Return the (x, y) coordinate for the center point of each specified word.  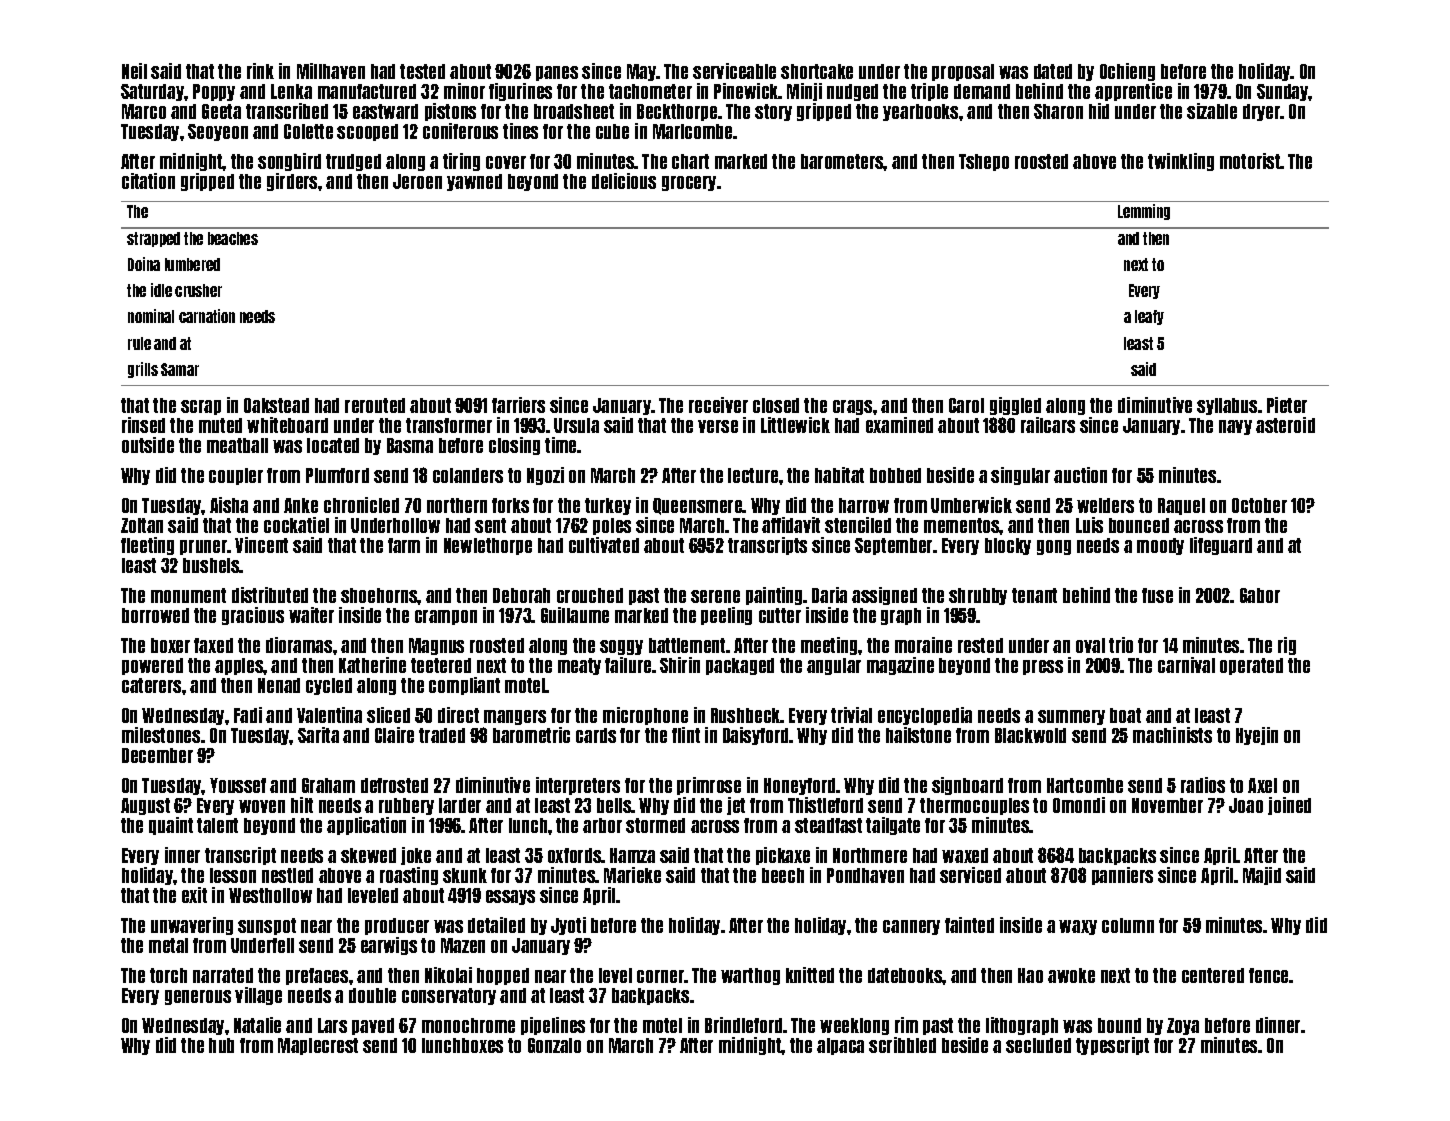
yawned (474, 182)
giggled (1015, 406)
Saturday (153, 92)
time (561, 445)
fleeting (147, 546)
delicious (624, 181)
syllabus (1227, 406)
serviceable (734, 71)
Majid (1262, 876)
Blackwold (1030, 735)
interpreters (578, 786)
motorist (1250, 161)
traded (442, 735)
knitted (810, 975)
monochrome (468, 1025)
